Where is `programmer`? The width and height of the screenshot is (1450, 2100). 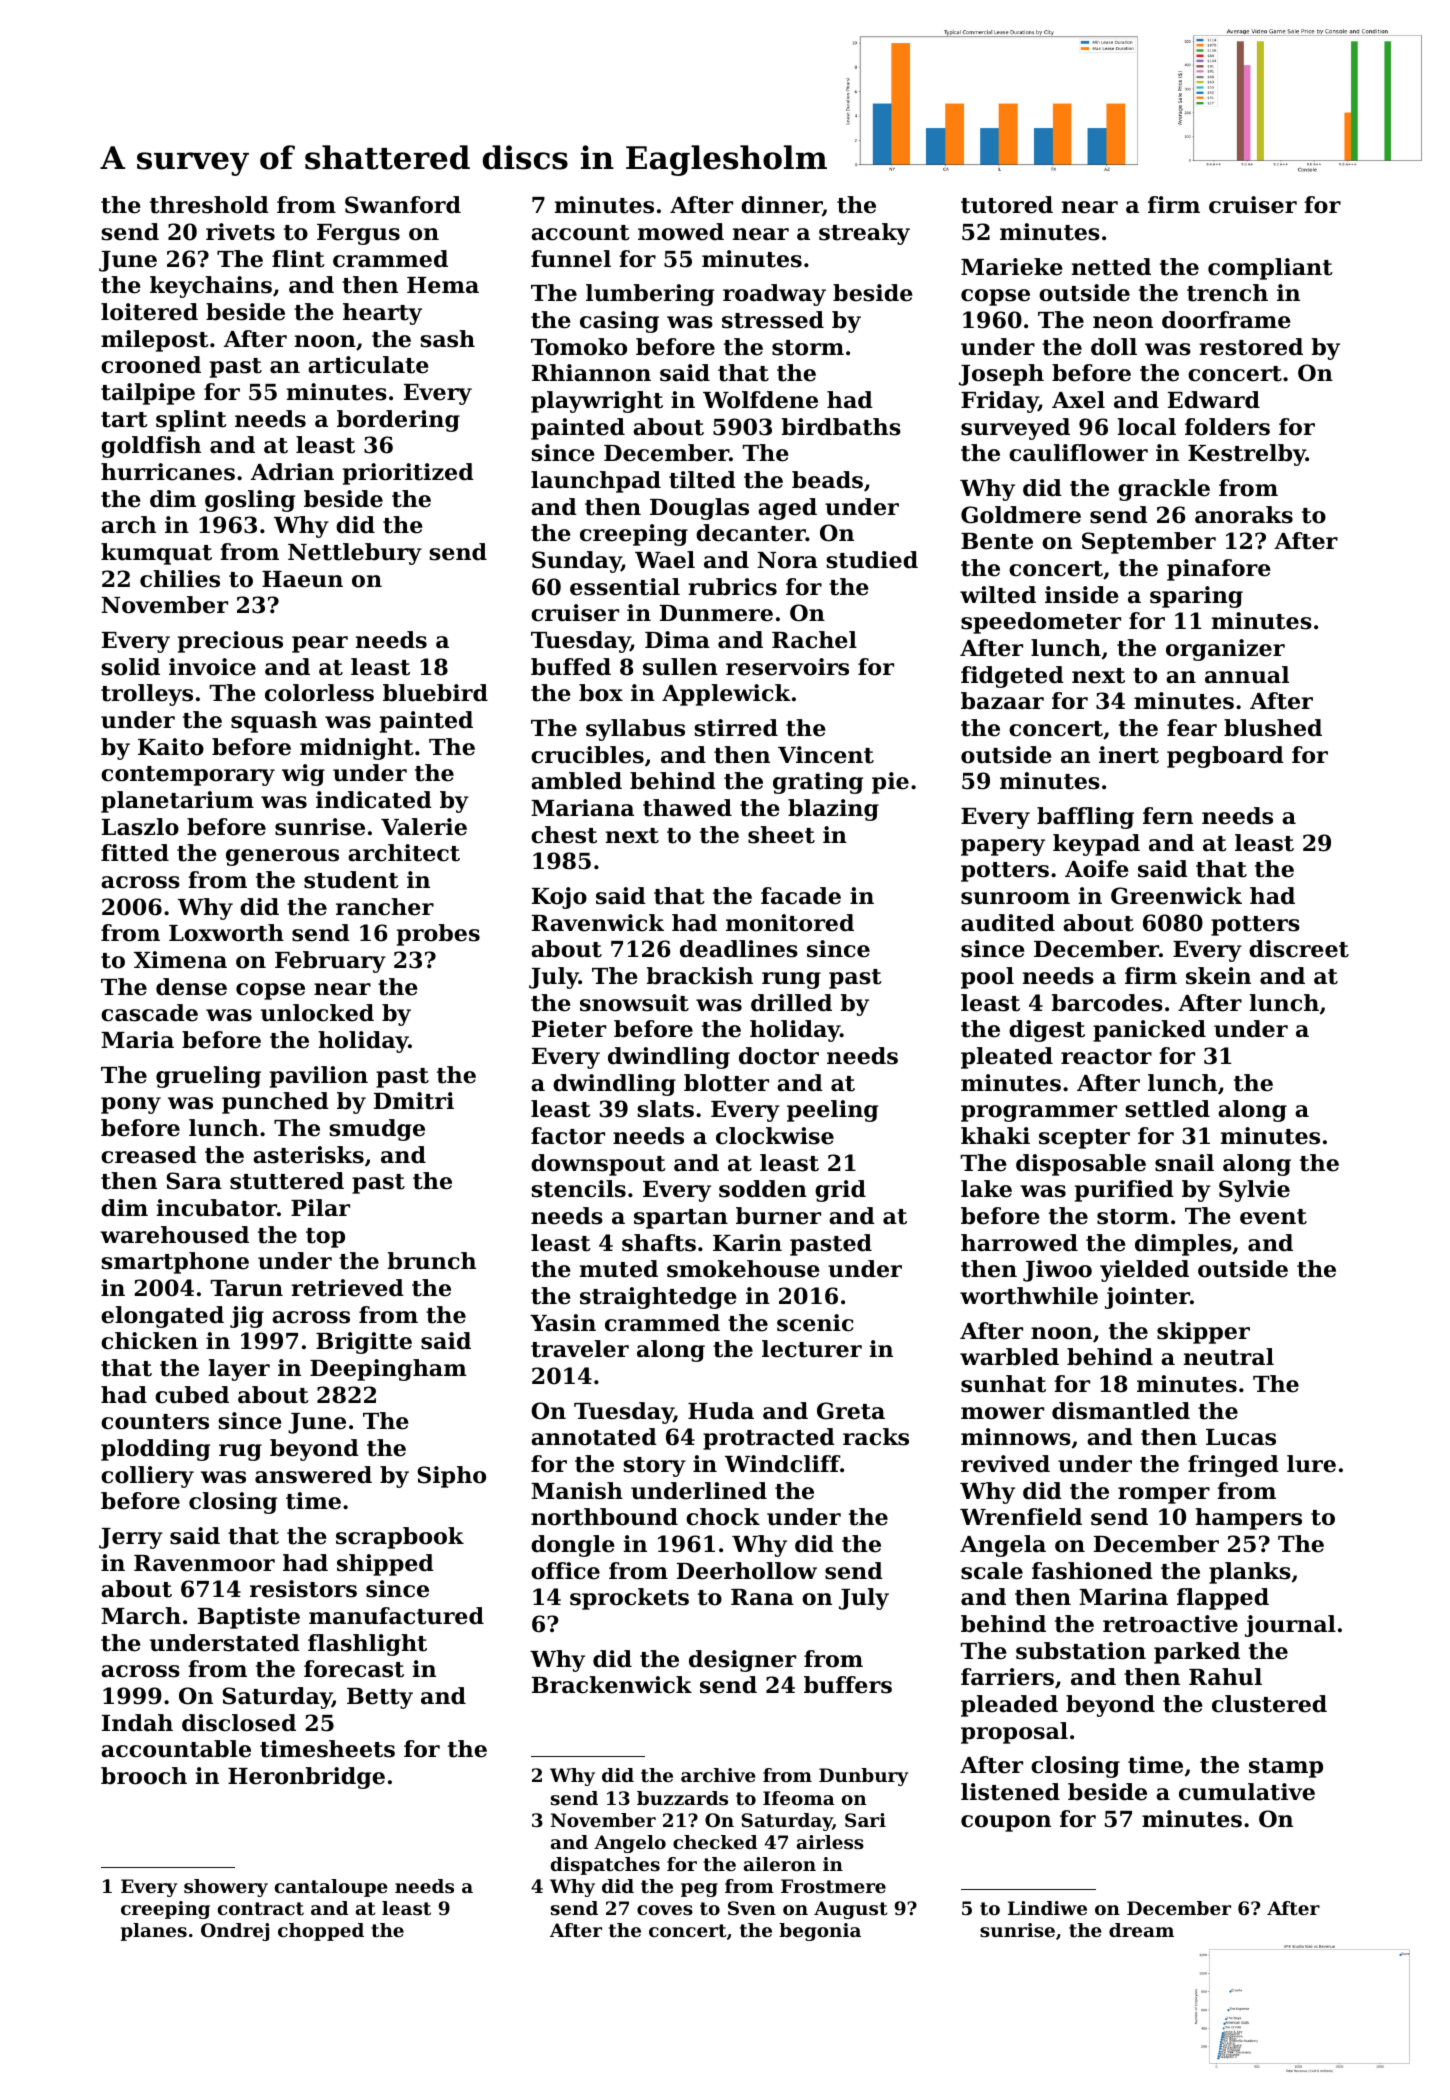
programmer is located at coordinates (1039, 1113).
